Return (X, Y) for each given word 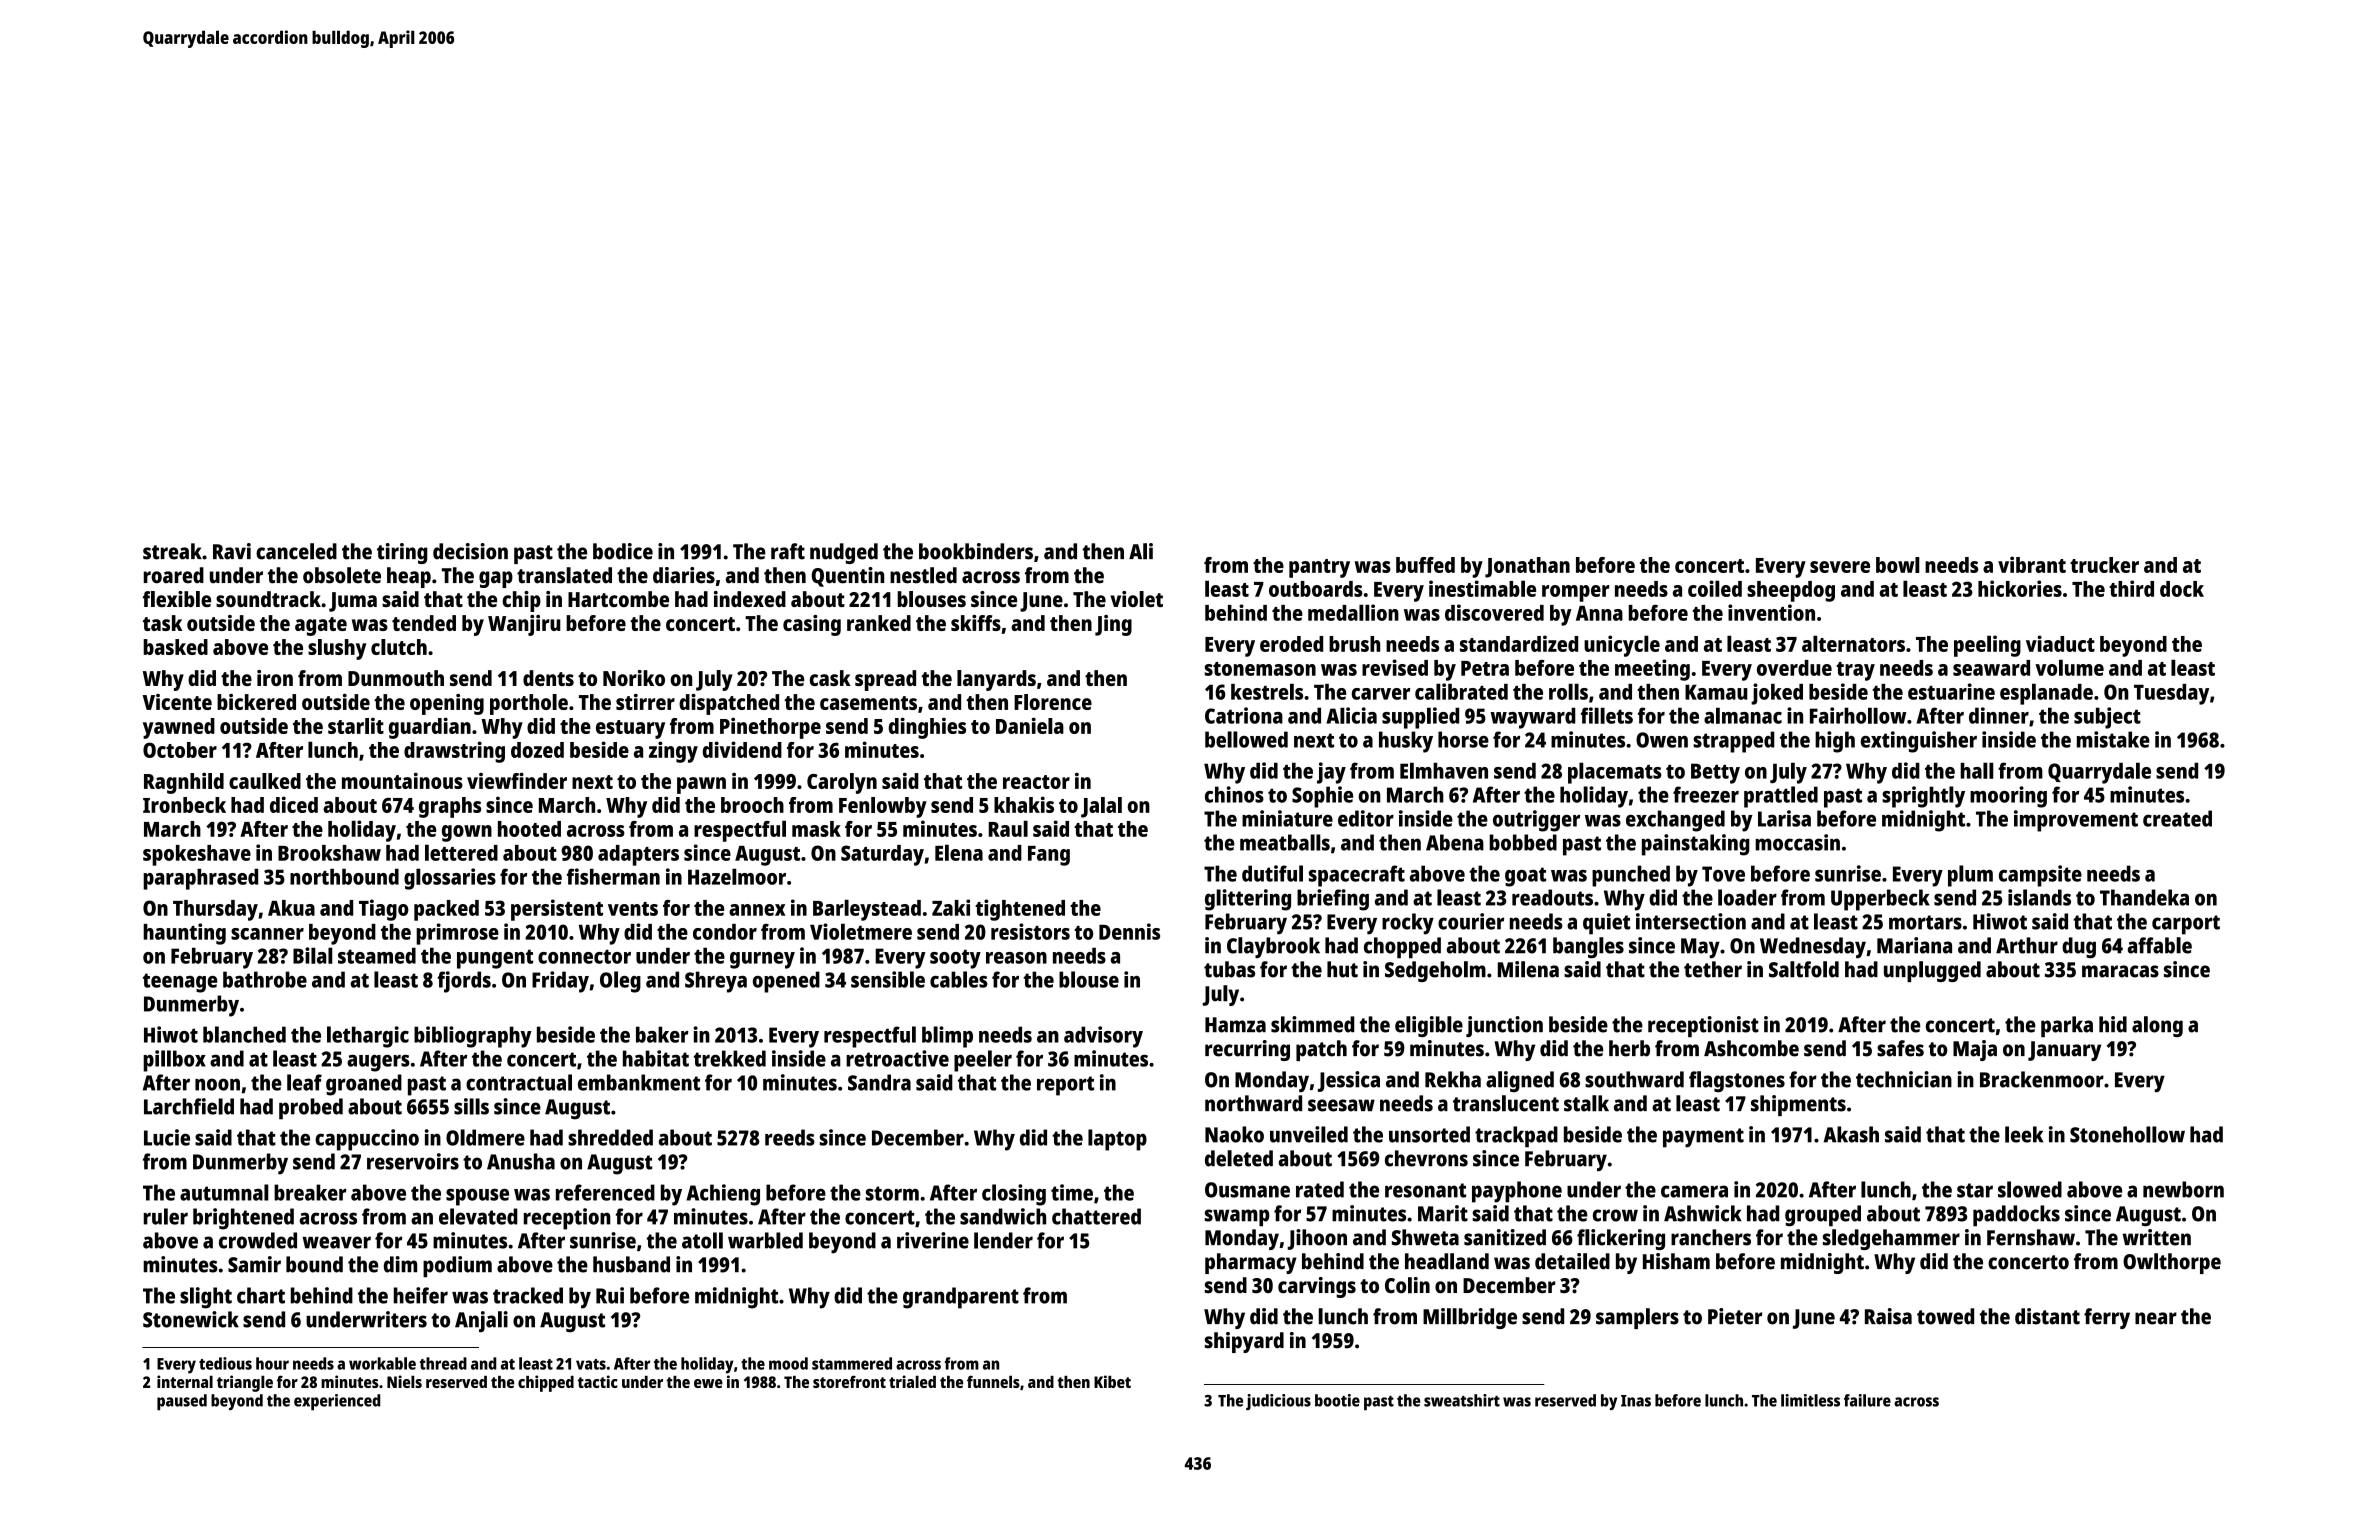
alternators (1853, 643)
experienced (337, 1402)
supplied (1420, 718)
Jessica (1349, 1081)
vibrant (2032, 564)
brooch (752, 805)
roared (174, 575)
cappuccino (367, 1140)
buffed (1425, 565)
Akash (1851, 1134)
